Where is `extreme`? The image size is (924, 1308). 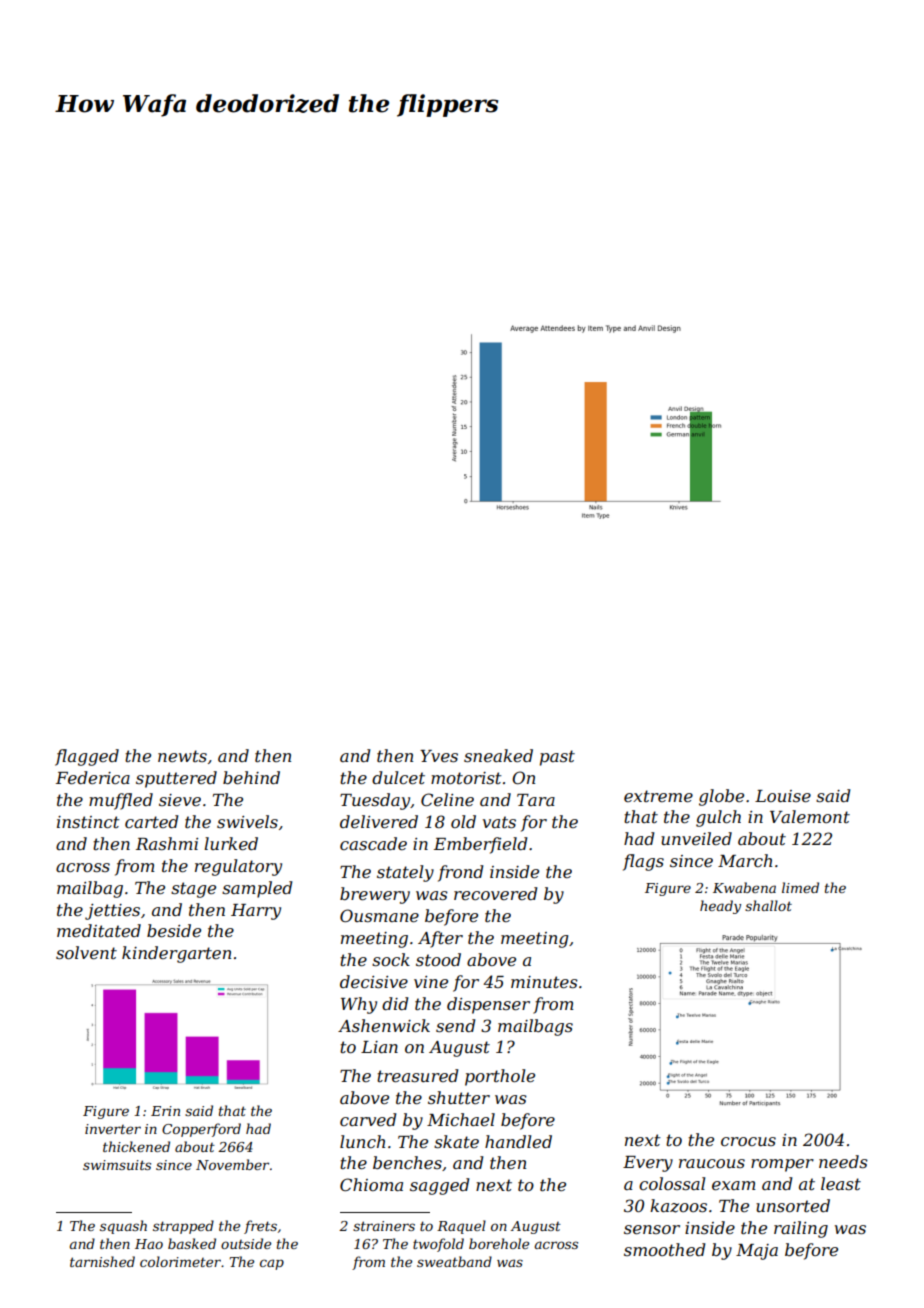
extreme is located at coordinates (658, 796).
